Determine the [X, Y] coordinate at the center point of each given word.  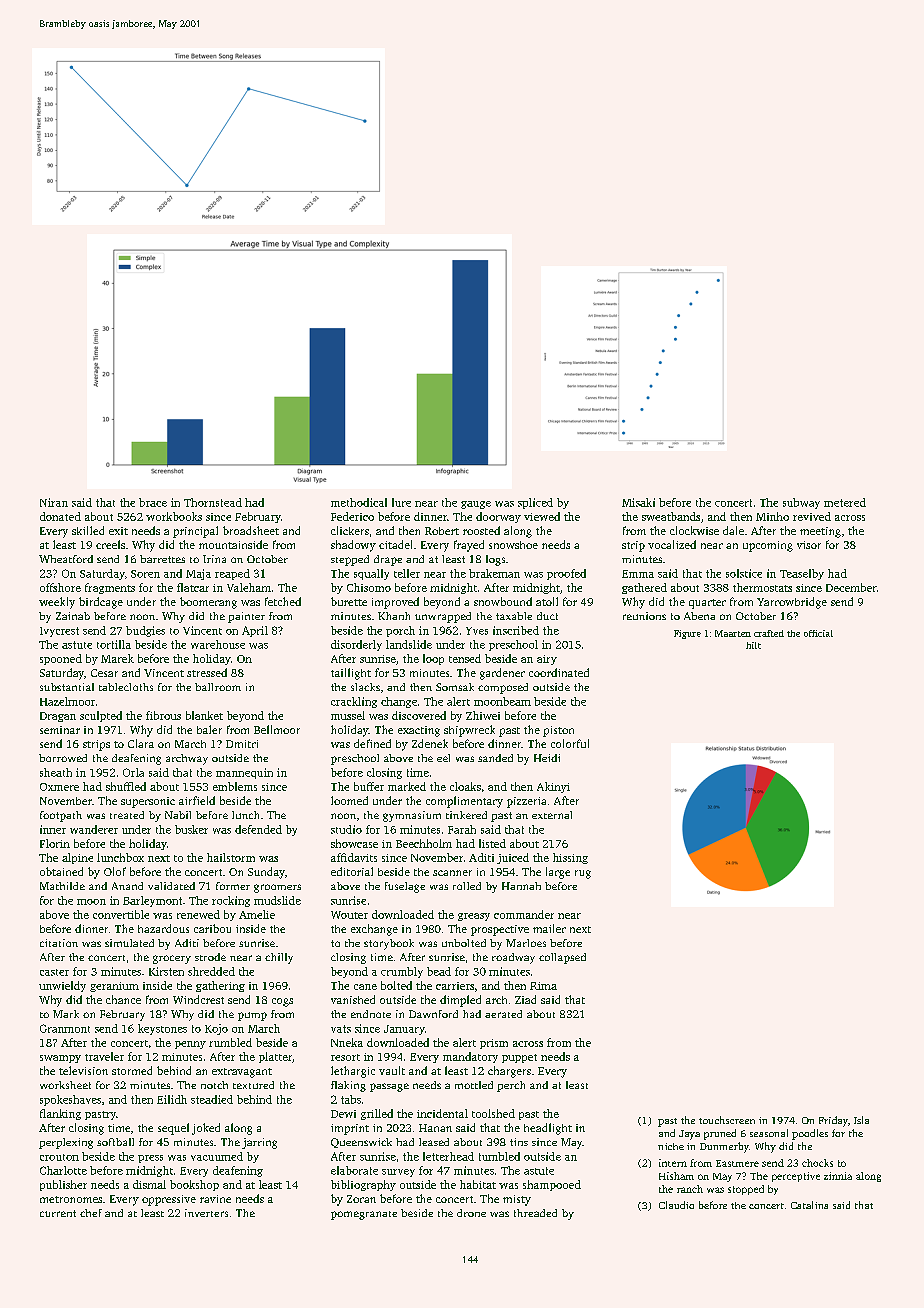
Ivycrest [59, 632]
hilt [753, 645]
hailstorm [231, 857]
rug [583, 874]
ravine [215, 1199]
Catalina [809, 1205]
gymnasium [412, 816]
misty [517, 1200]
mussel [348, 715]
